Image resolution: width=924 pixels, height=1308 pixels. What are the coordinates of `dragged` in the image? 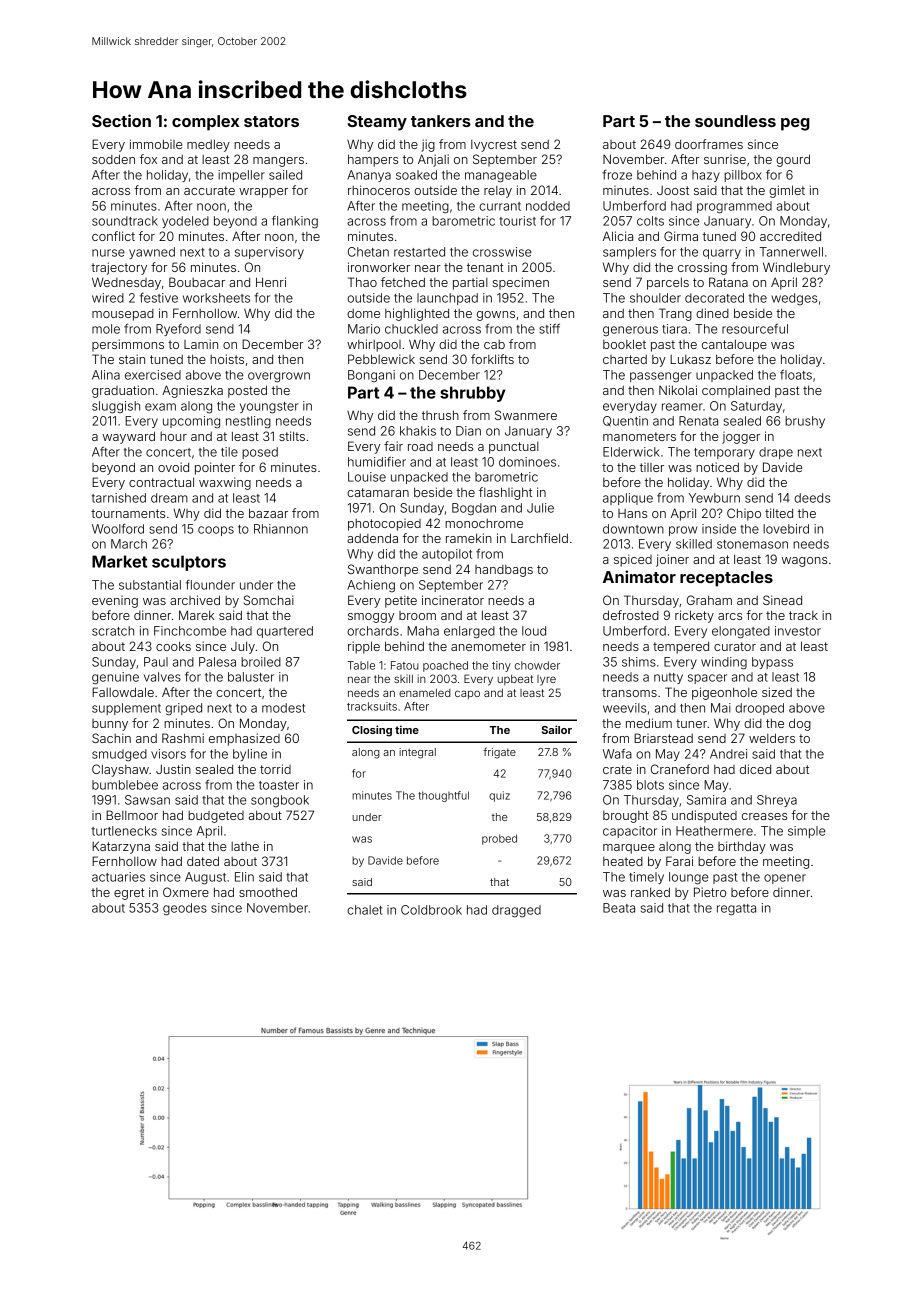 It's located at (516, 911).
